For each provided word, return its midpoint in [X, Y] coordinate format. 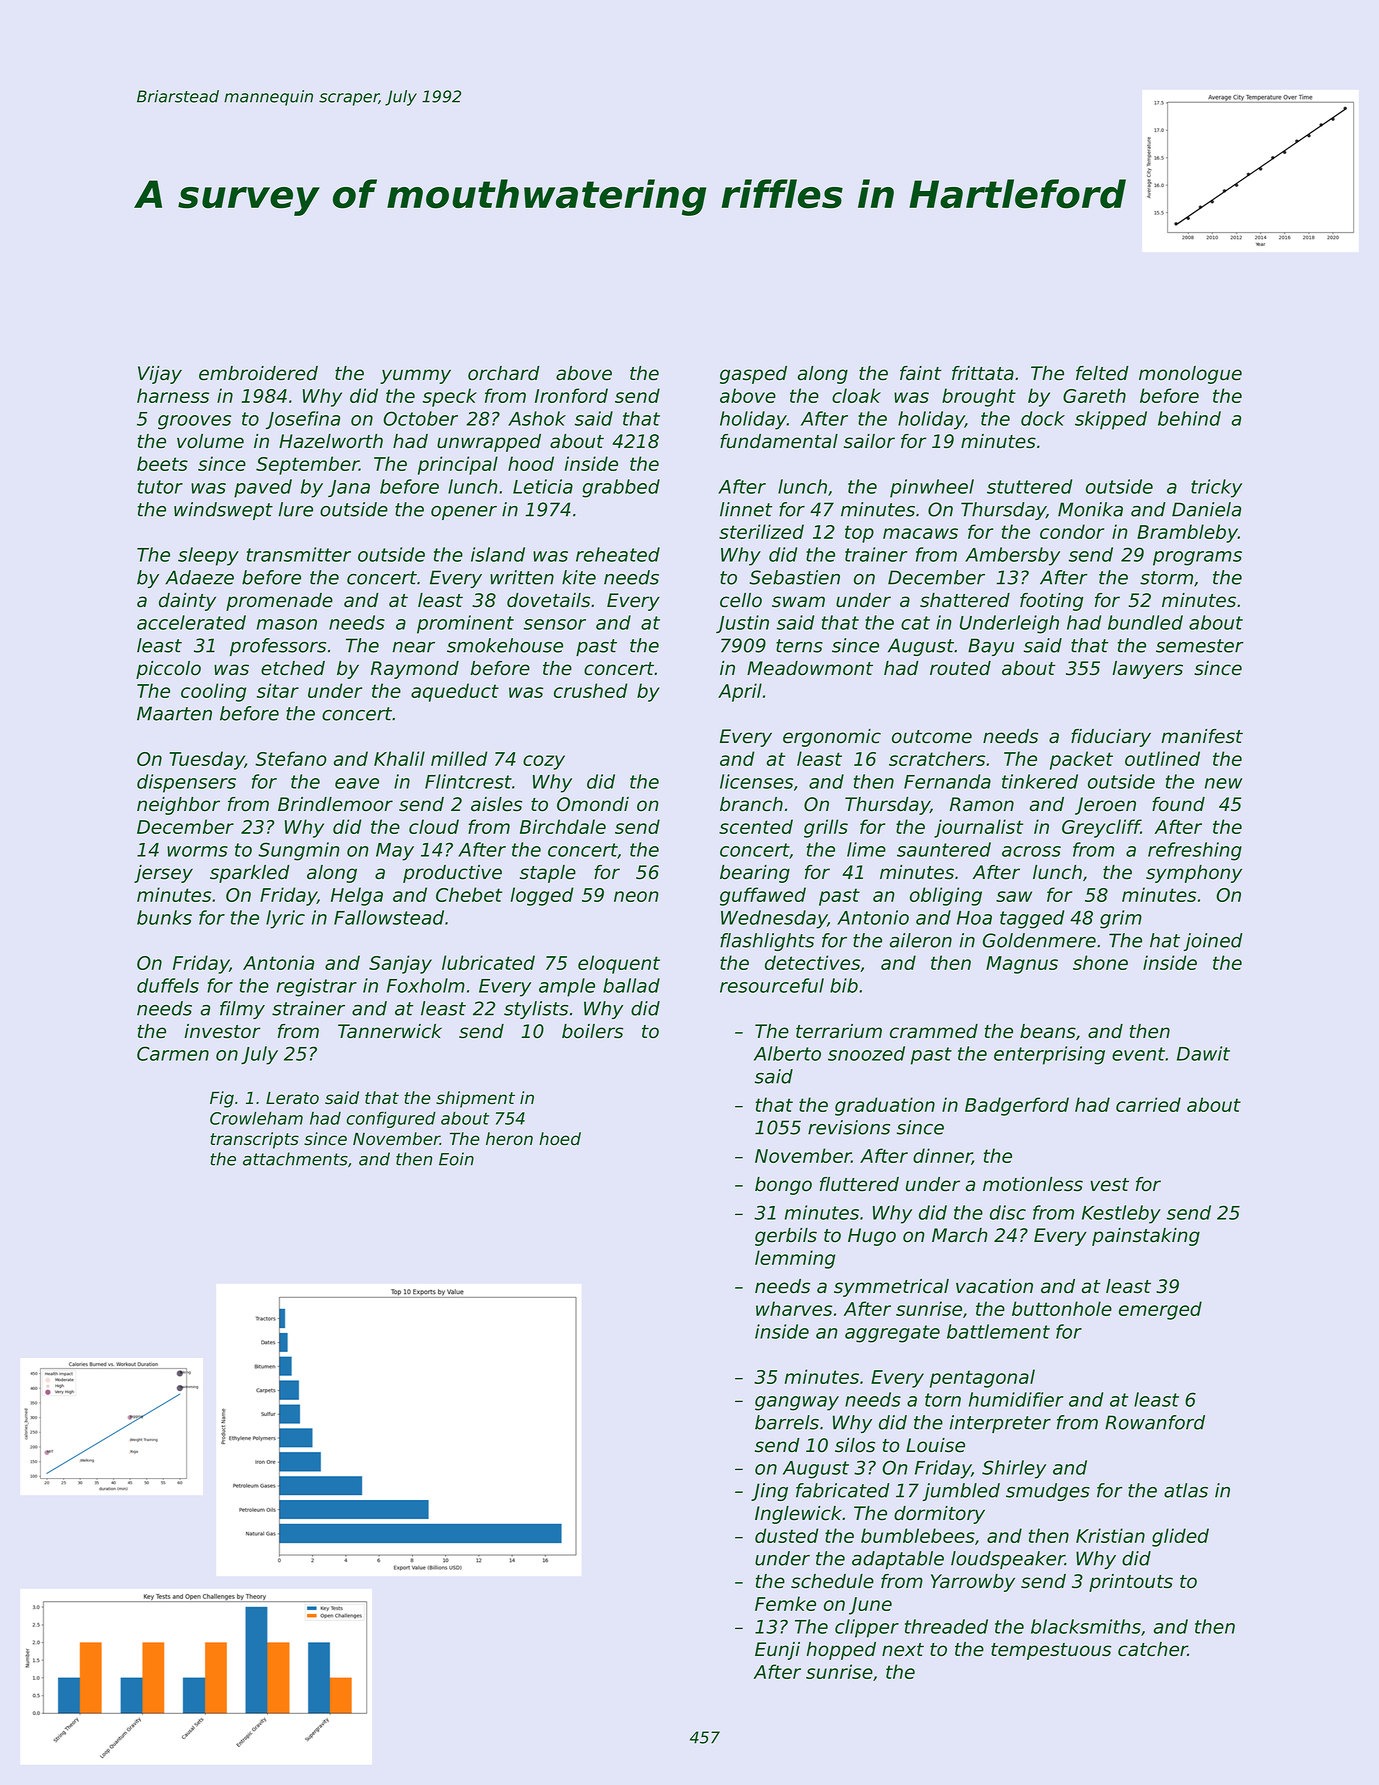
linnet [746, 509]
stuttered [1029, 486]
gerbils [786, 1237]
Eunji [777, 1651]
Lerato [292, 1098]
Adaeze [199, 577]
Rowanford [1155, 1422]
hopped [841, 1651]
